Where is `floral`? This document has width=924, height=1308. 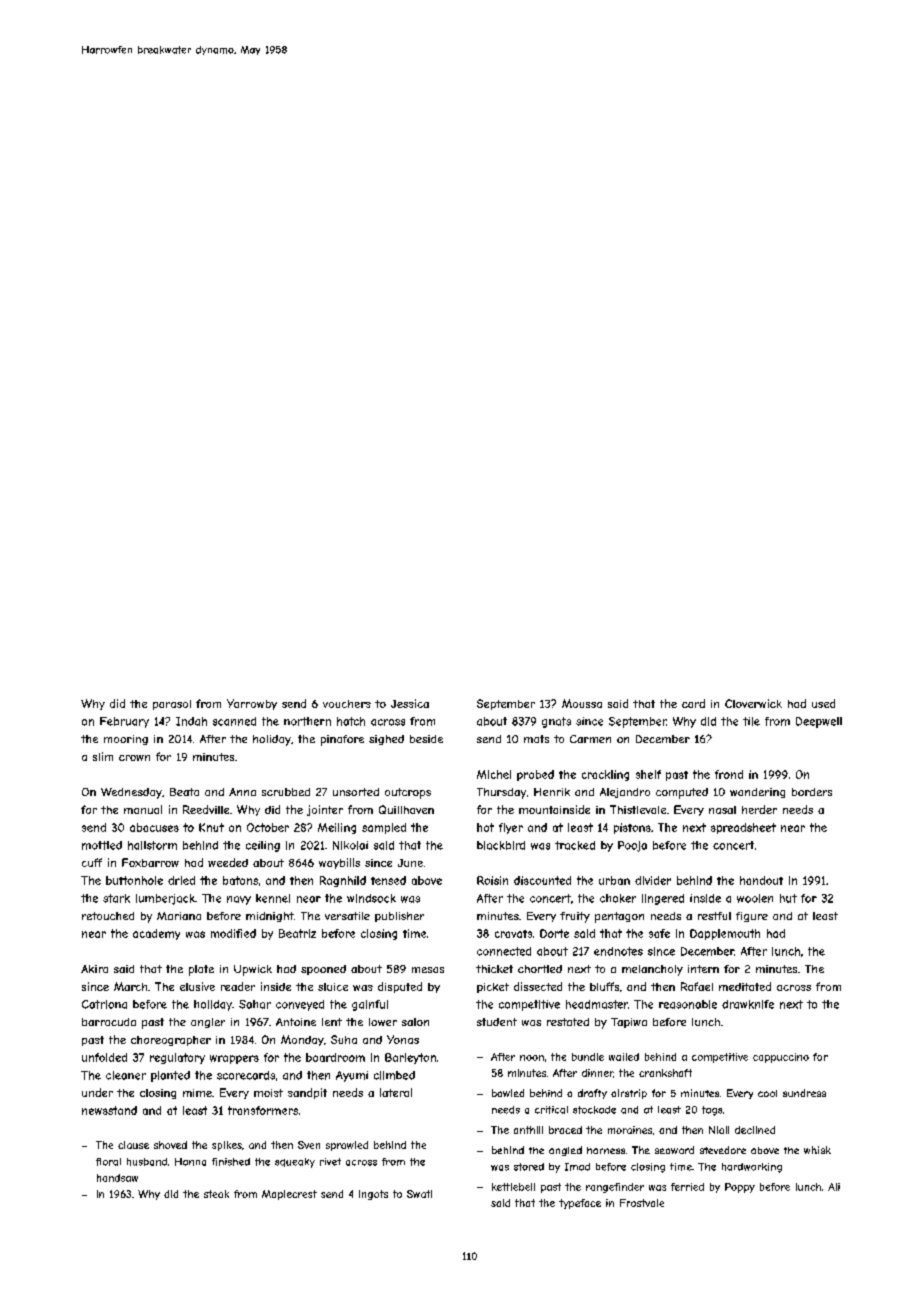
floral is located at coordinates (108, 1162).
